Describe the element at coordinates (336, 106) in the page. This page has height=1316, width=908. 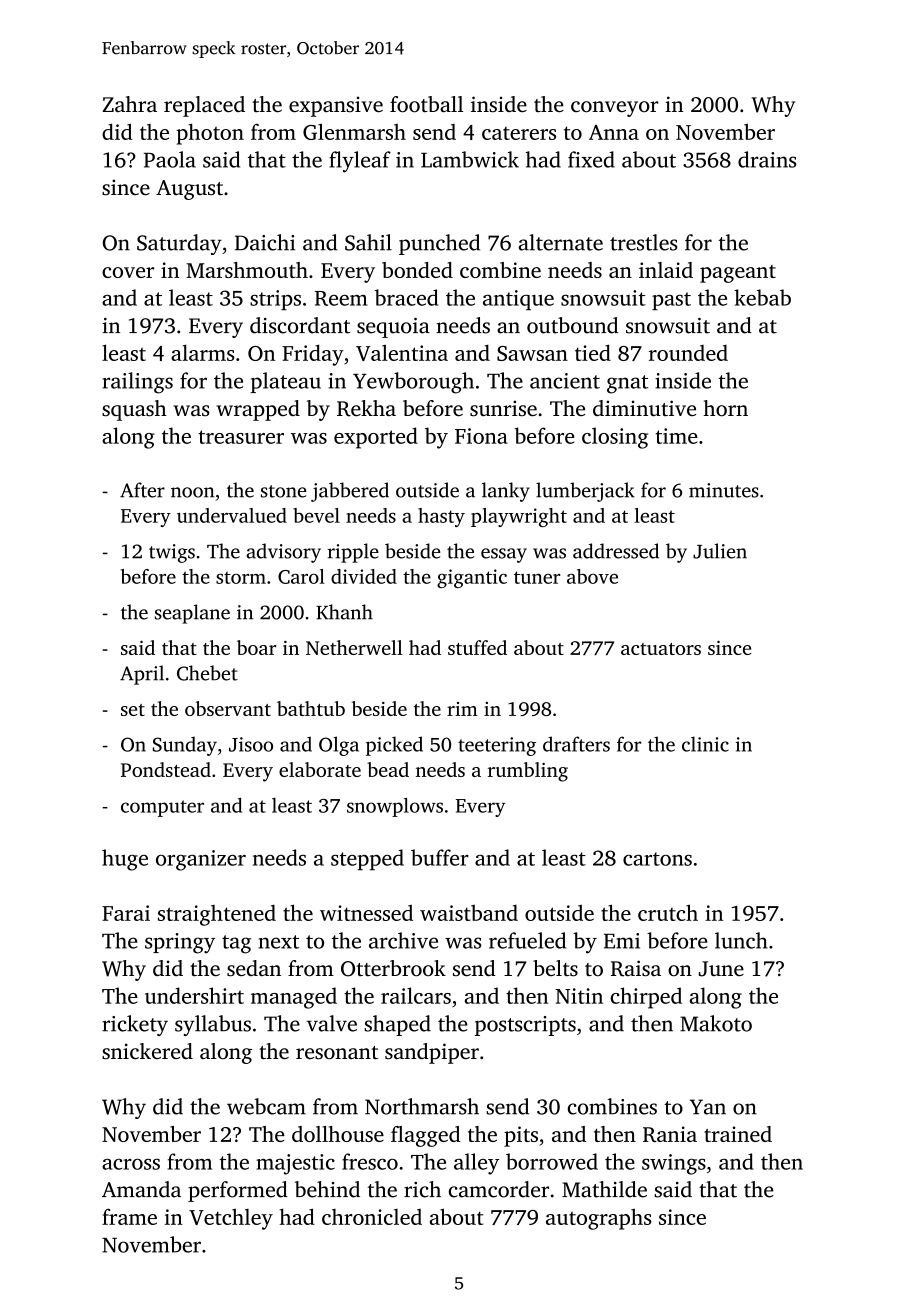
I see `expansive` at that location.
